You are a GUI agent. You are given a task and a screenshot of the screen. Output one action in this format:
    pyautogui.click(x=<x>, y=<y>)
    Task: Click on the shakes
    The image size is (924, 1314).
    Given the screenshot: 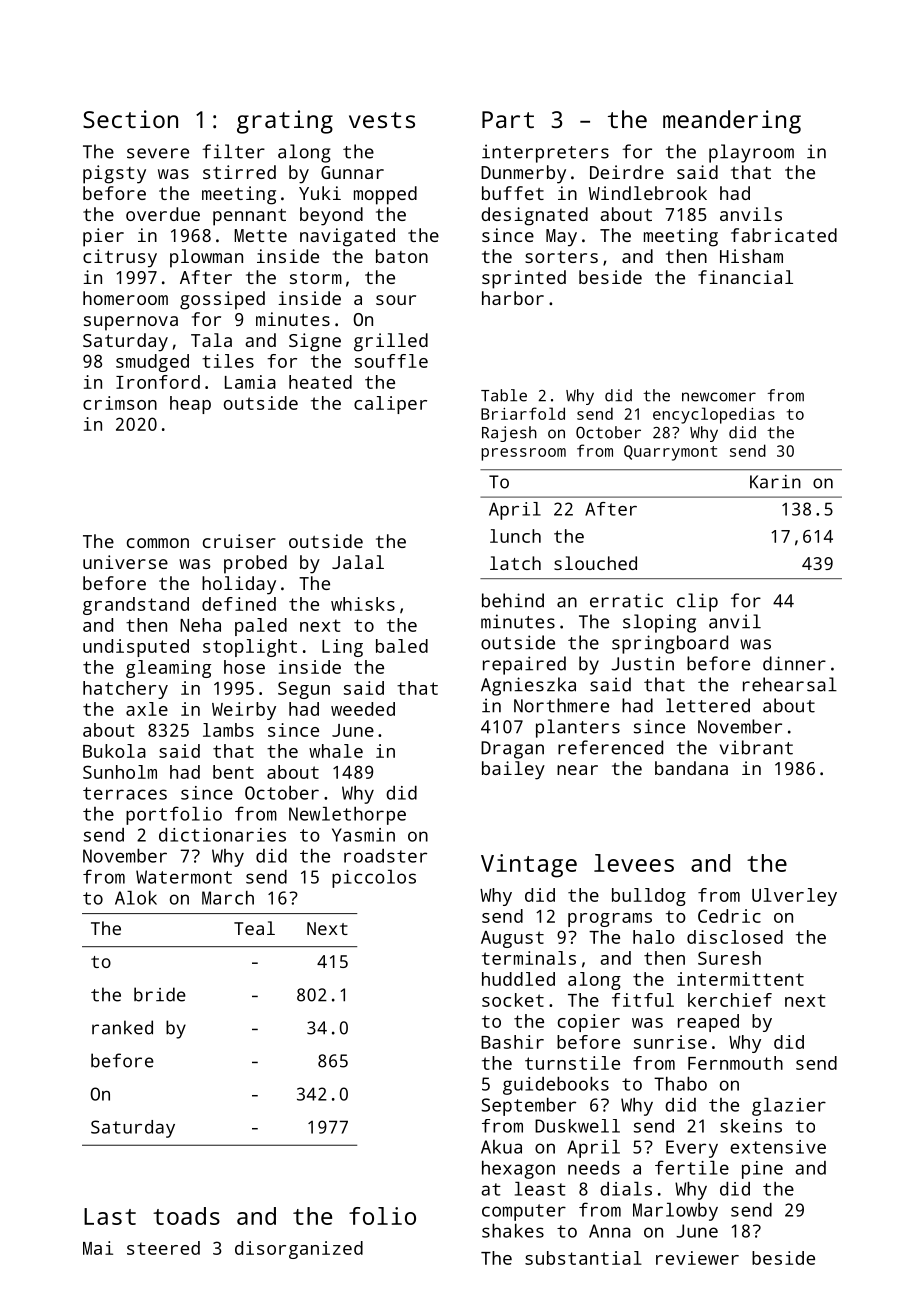 What is the action you would take?
    pyautogui.click(x=513, y=1231)
